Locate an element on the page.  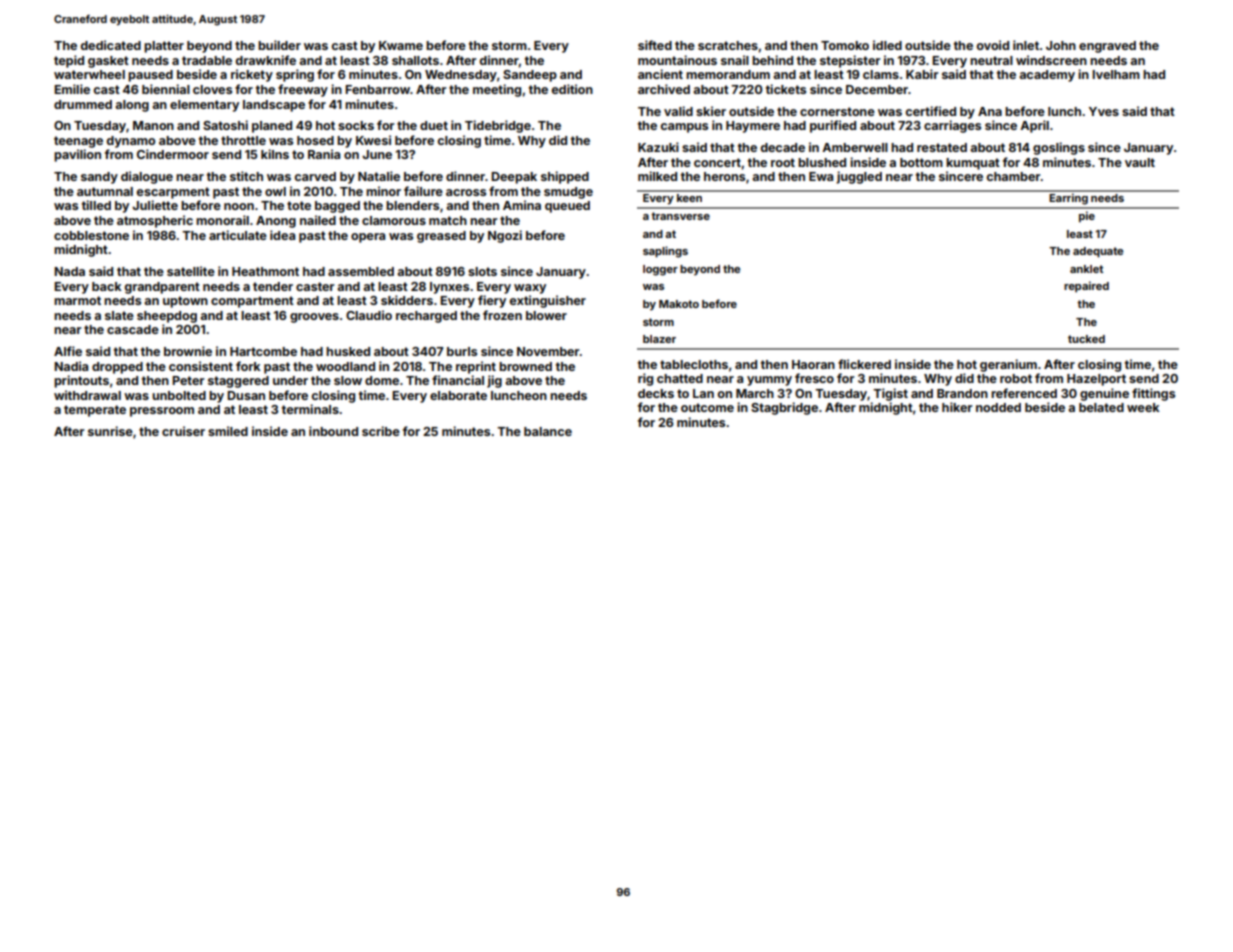
vault is located at coordinates (1140, 162).
